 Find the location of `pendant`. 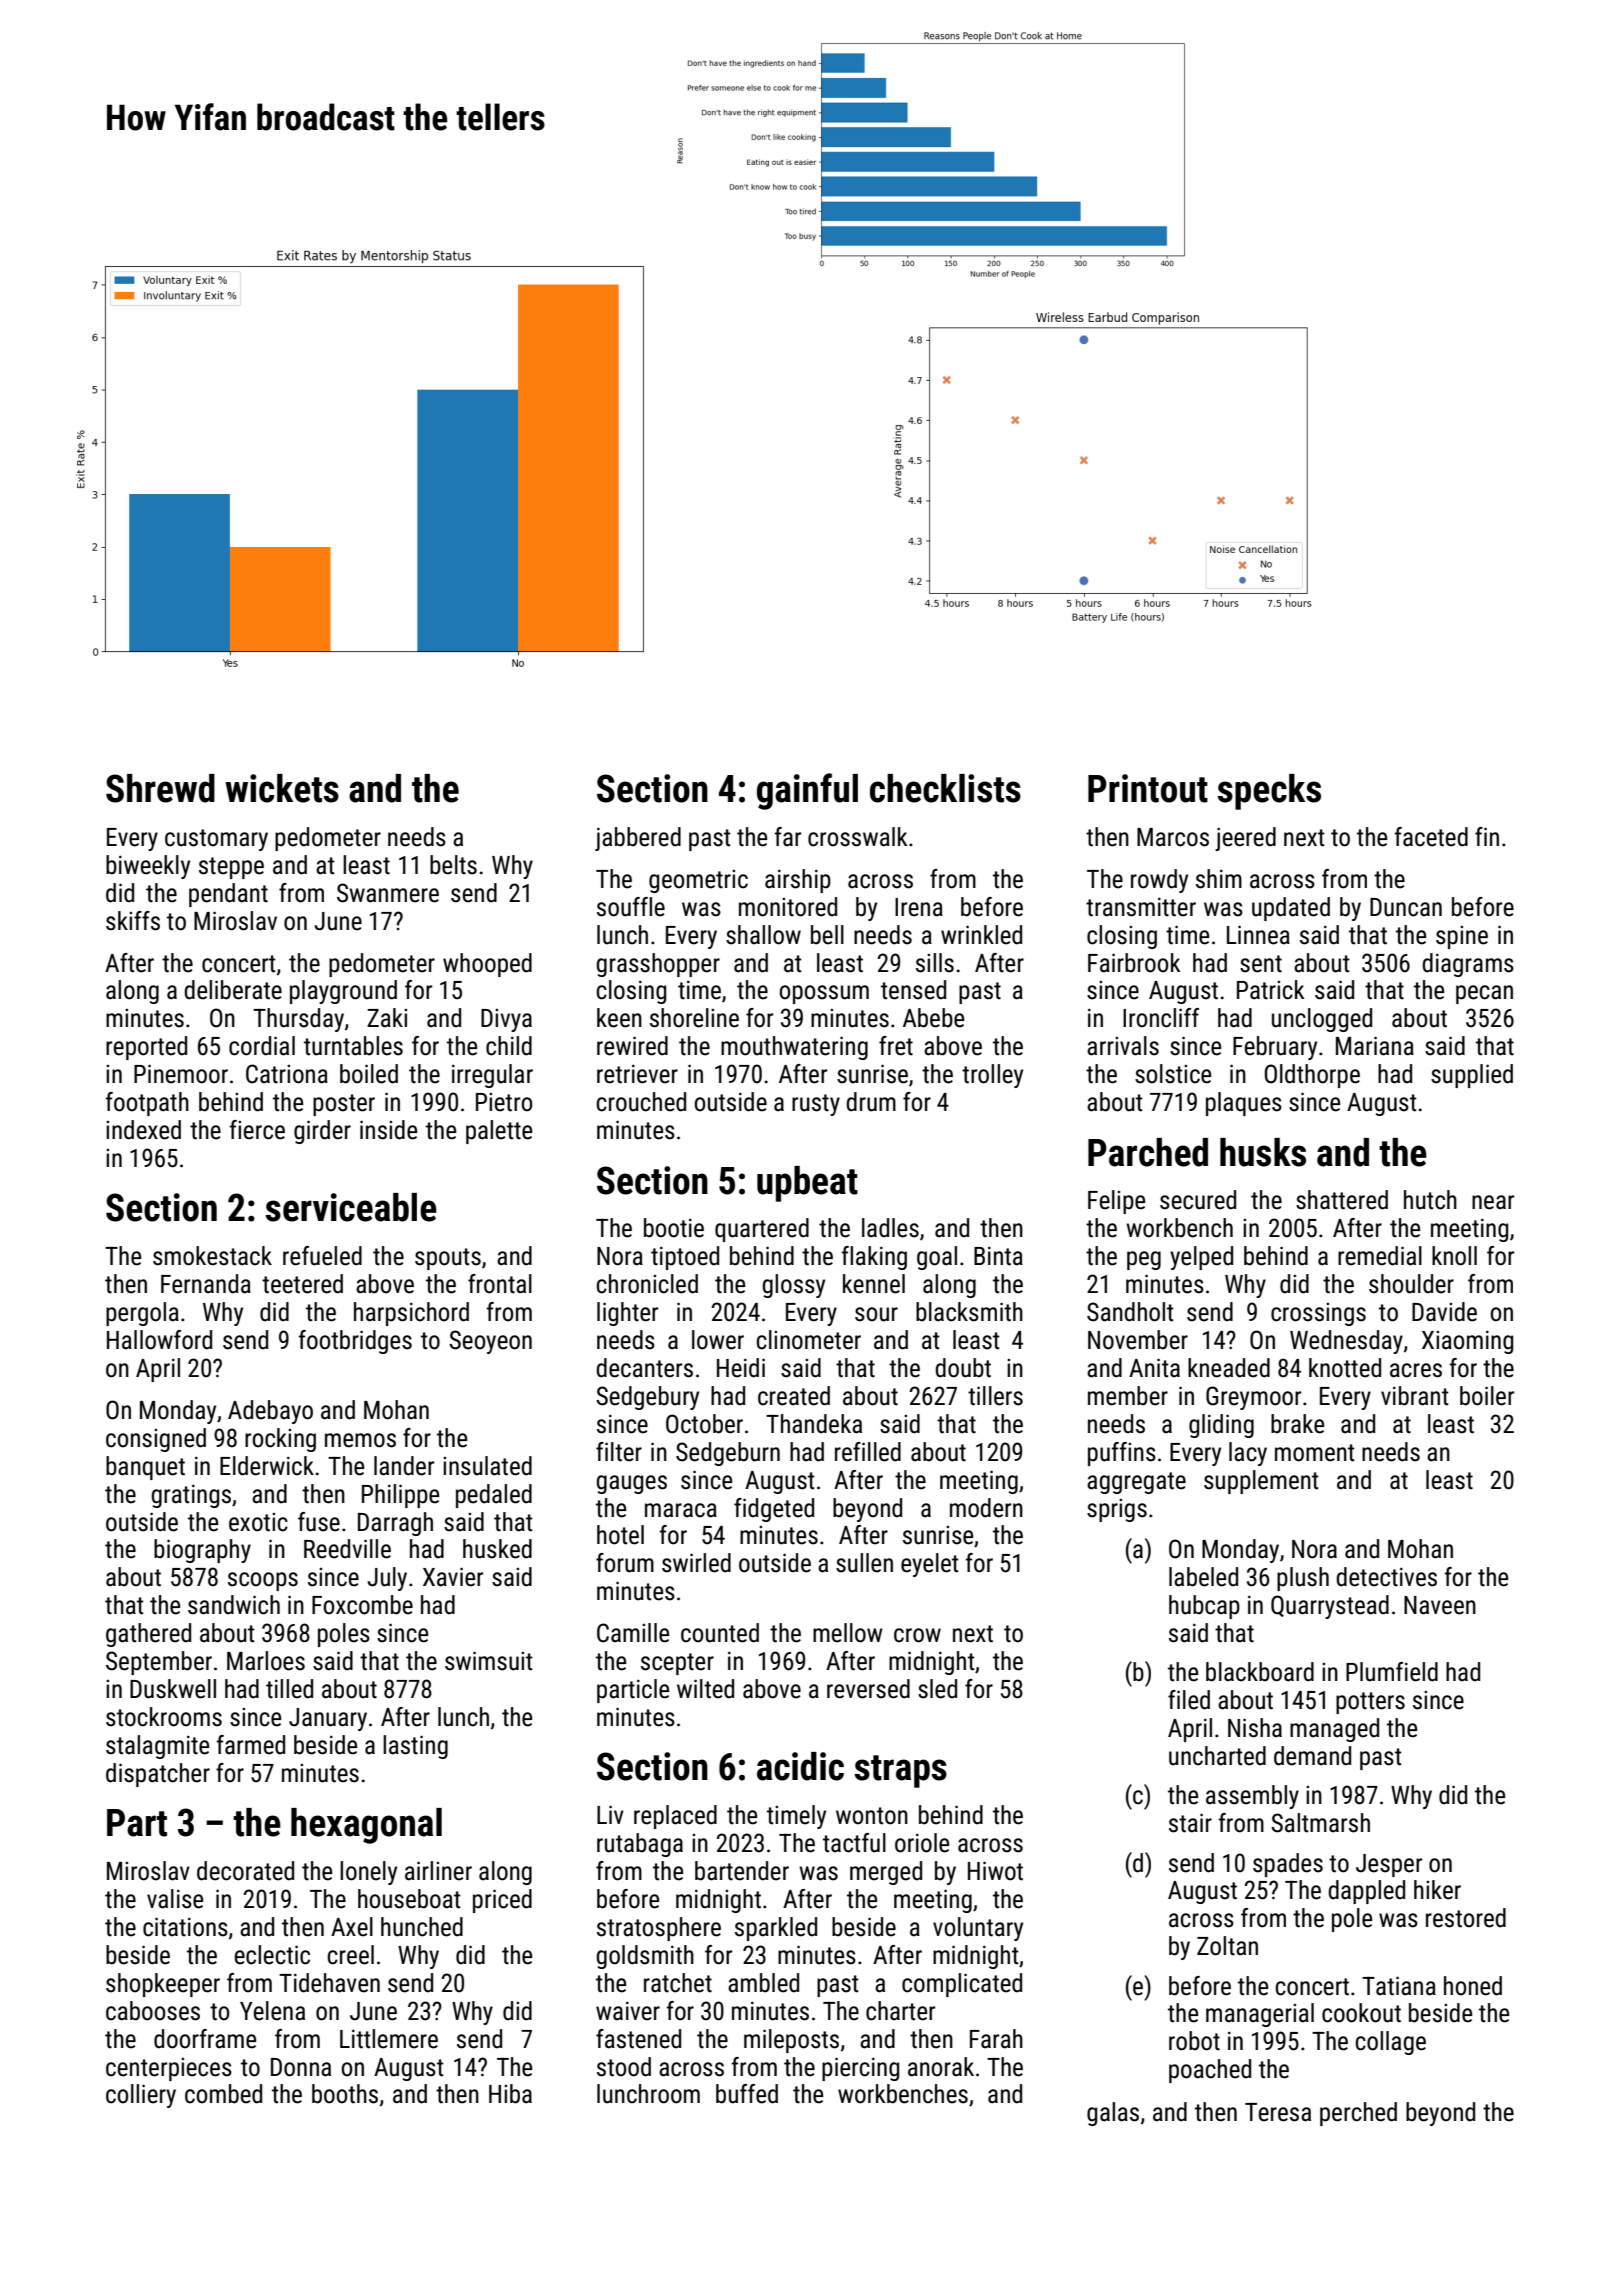

pendant is located at coordinates (228, 895).
